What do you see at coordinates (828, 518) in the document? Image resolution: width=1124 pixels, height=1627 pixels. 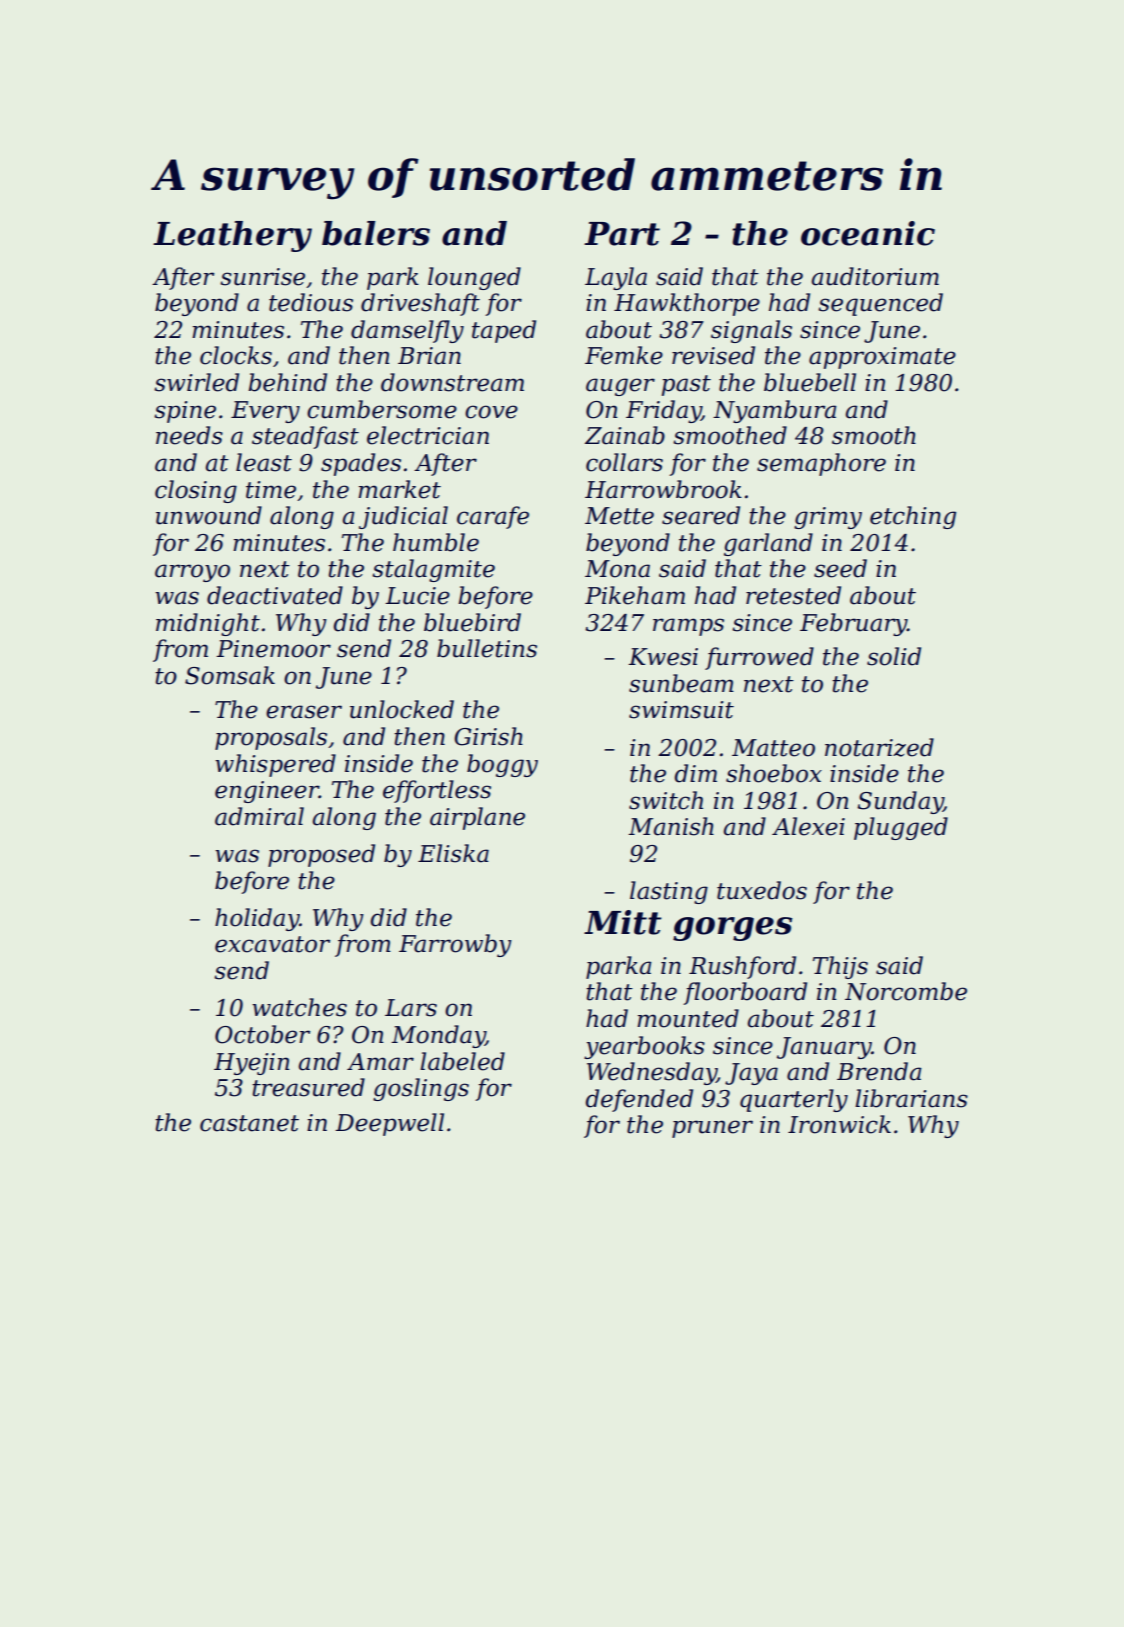 I see `grimy` at bounding box center [828, 518].
